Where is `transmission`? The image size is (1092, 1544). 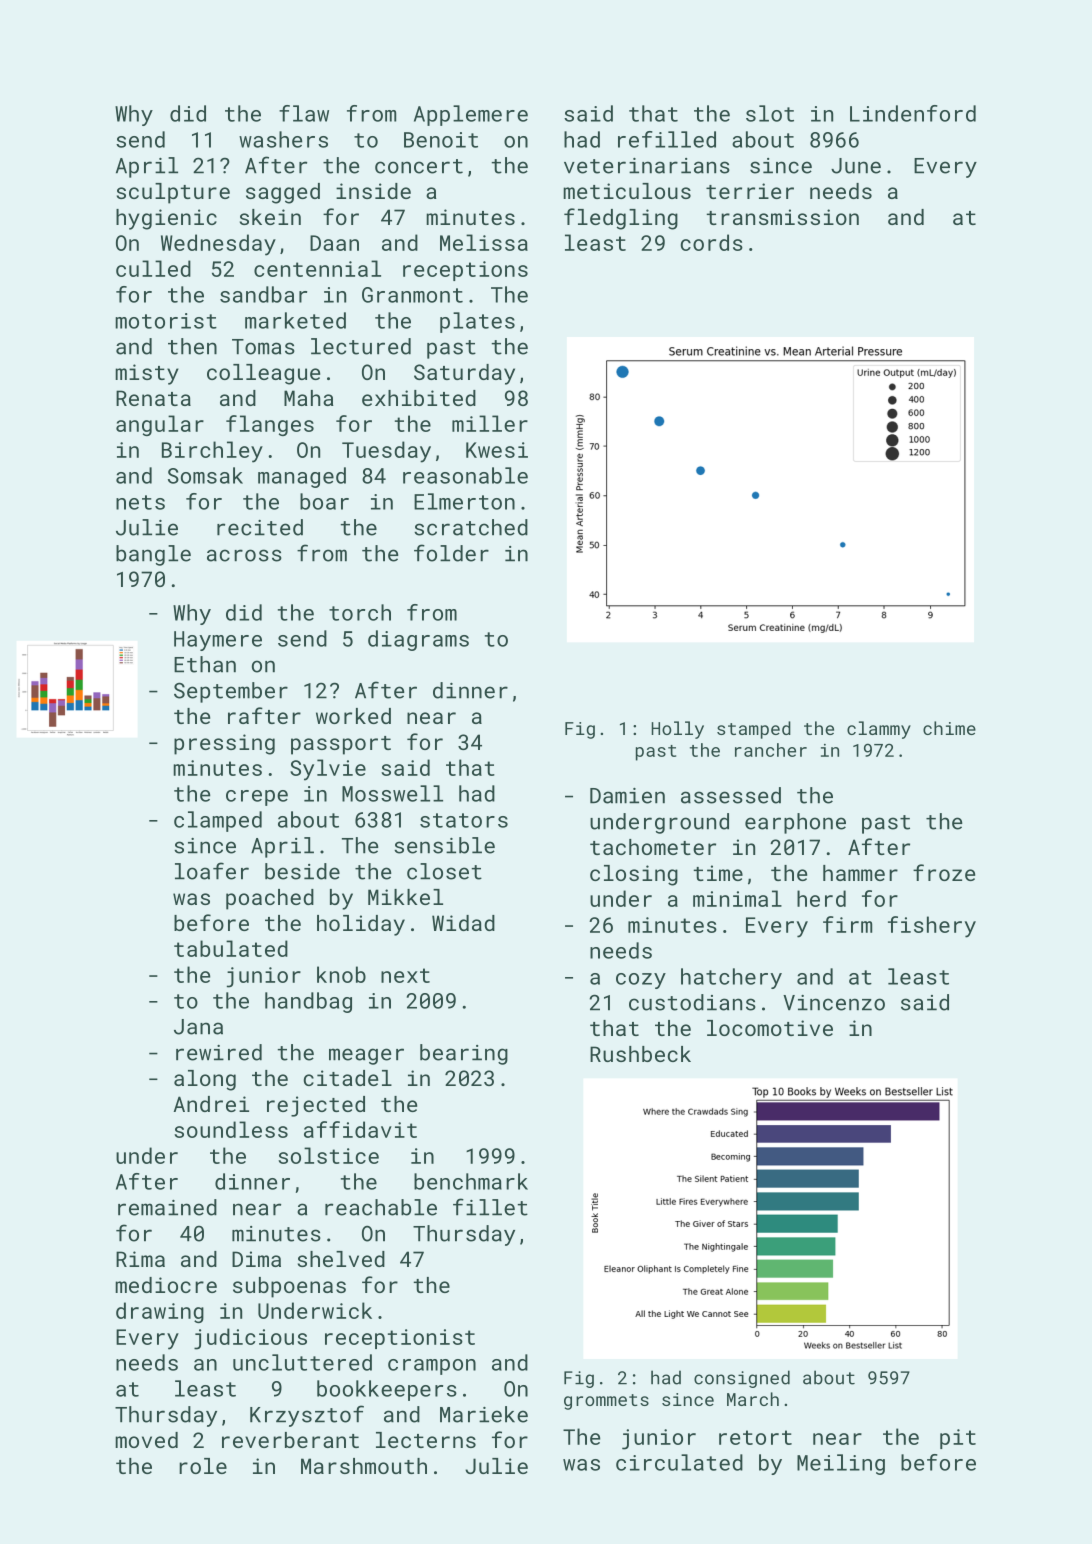 transmission is located at coordinates (783, 217).
